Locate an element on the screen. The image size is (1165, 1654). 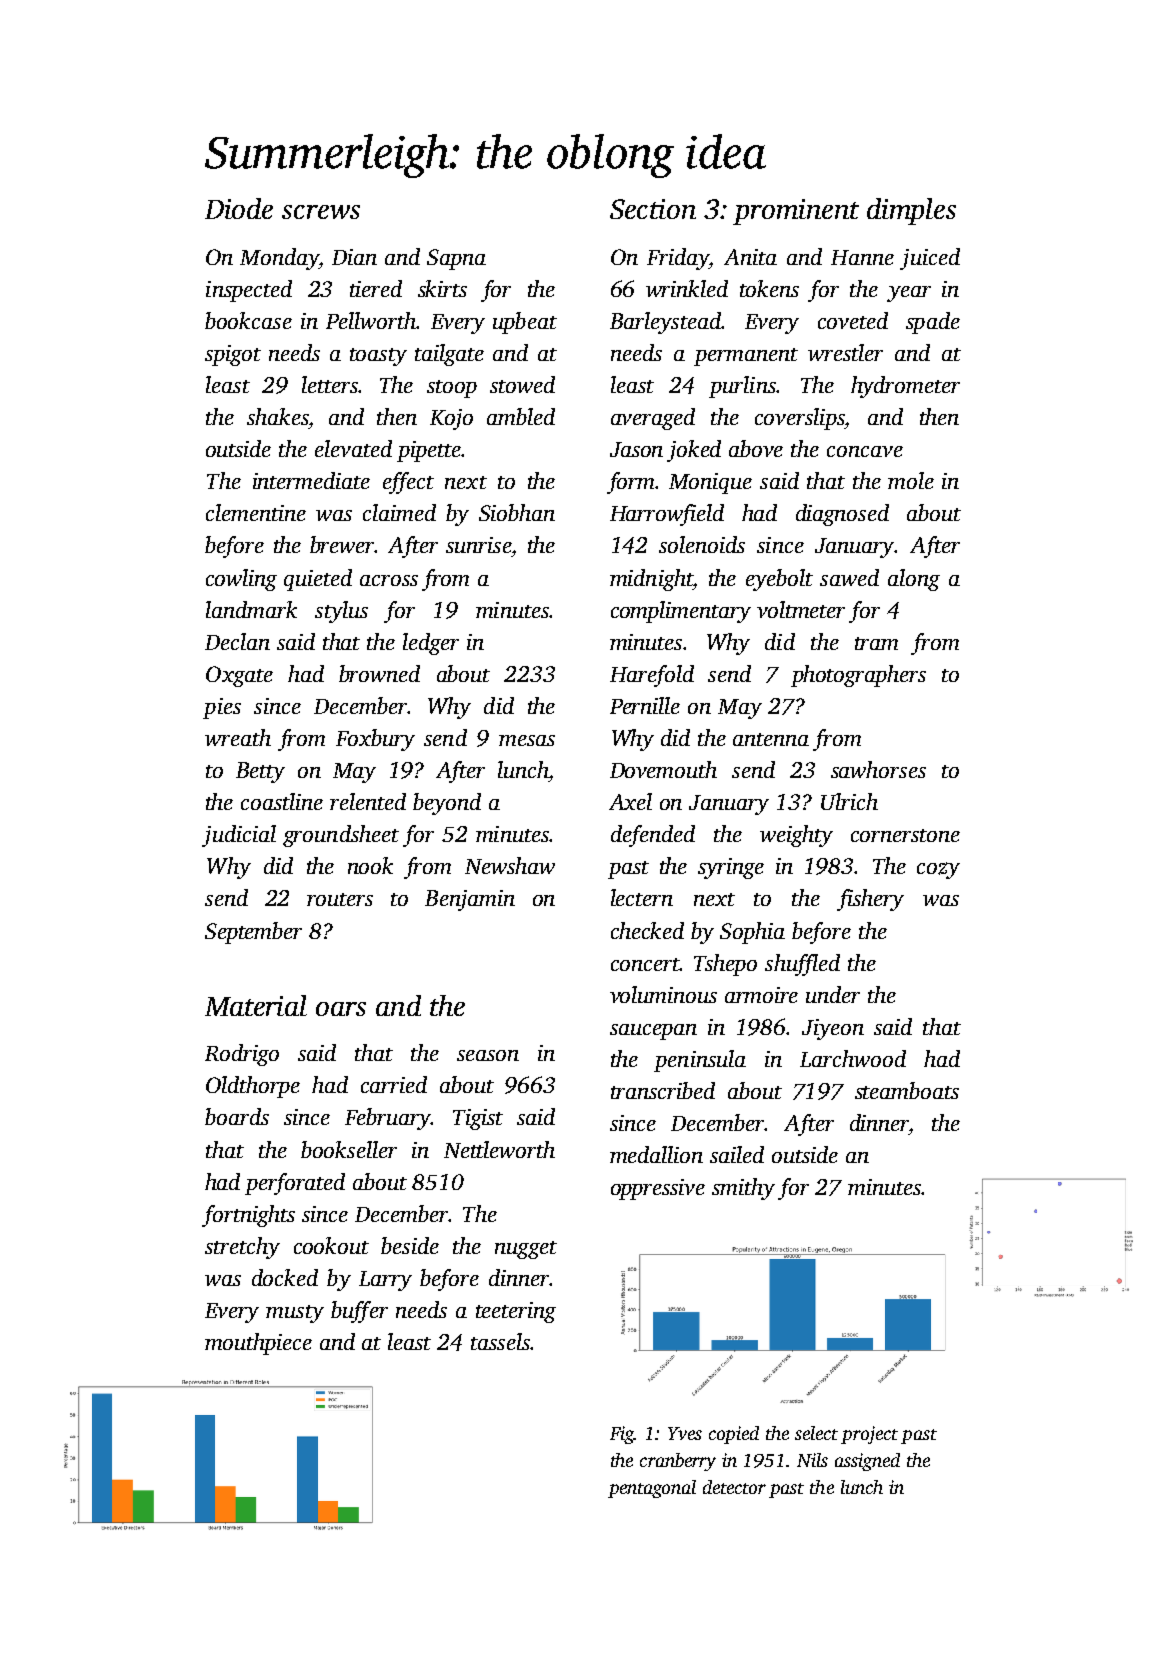
Nettleworth is located at coordinates (499, 1149).
